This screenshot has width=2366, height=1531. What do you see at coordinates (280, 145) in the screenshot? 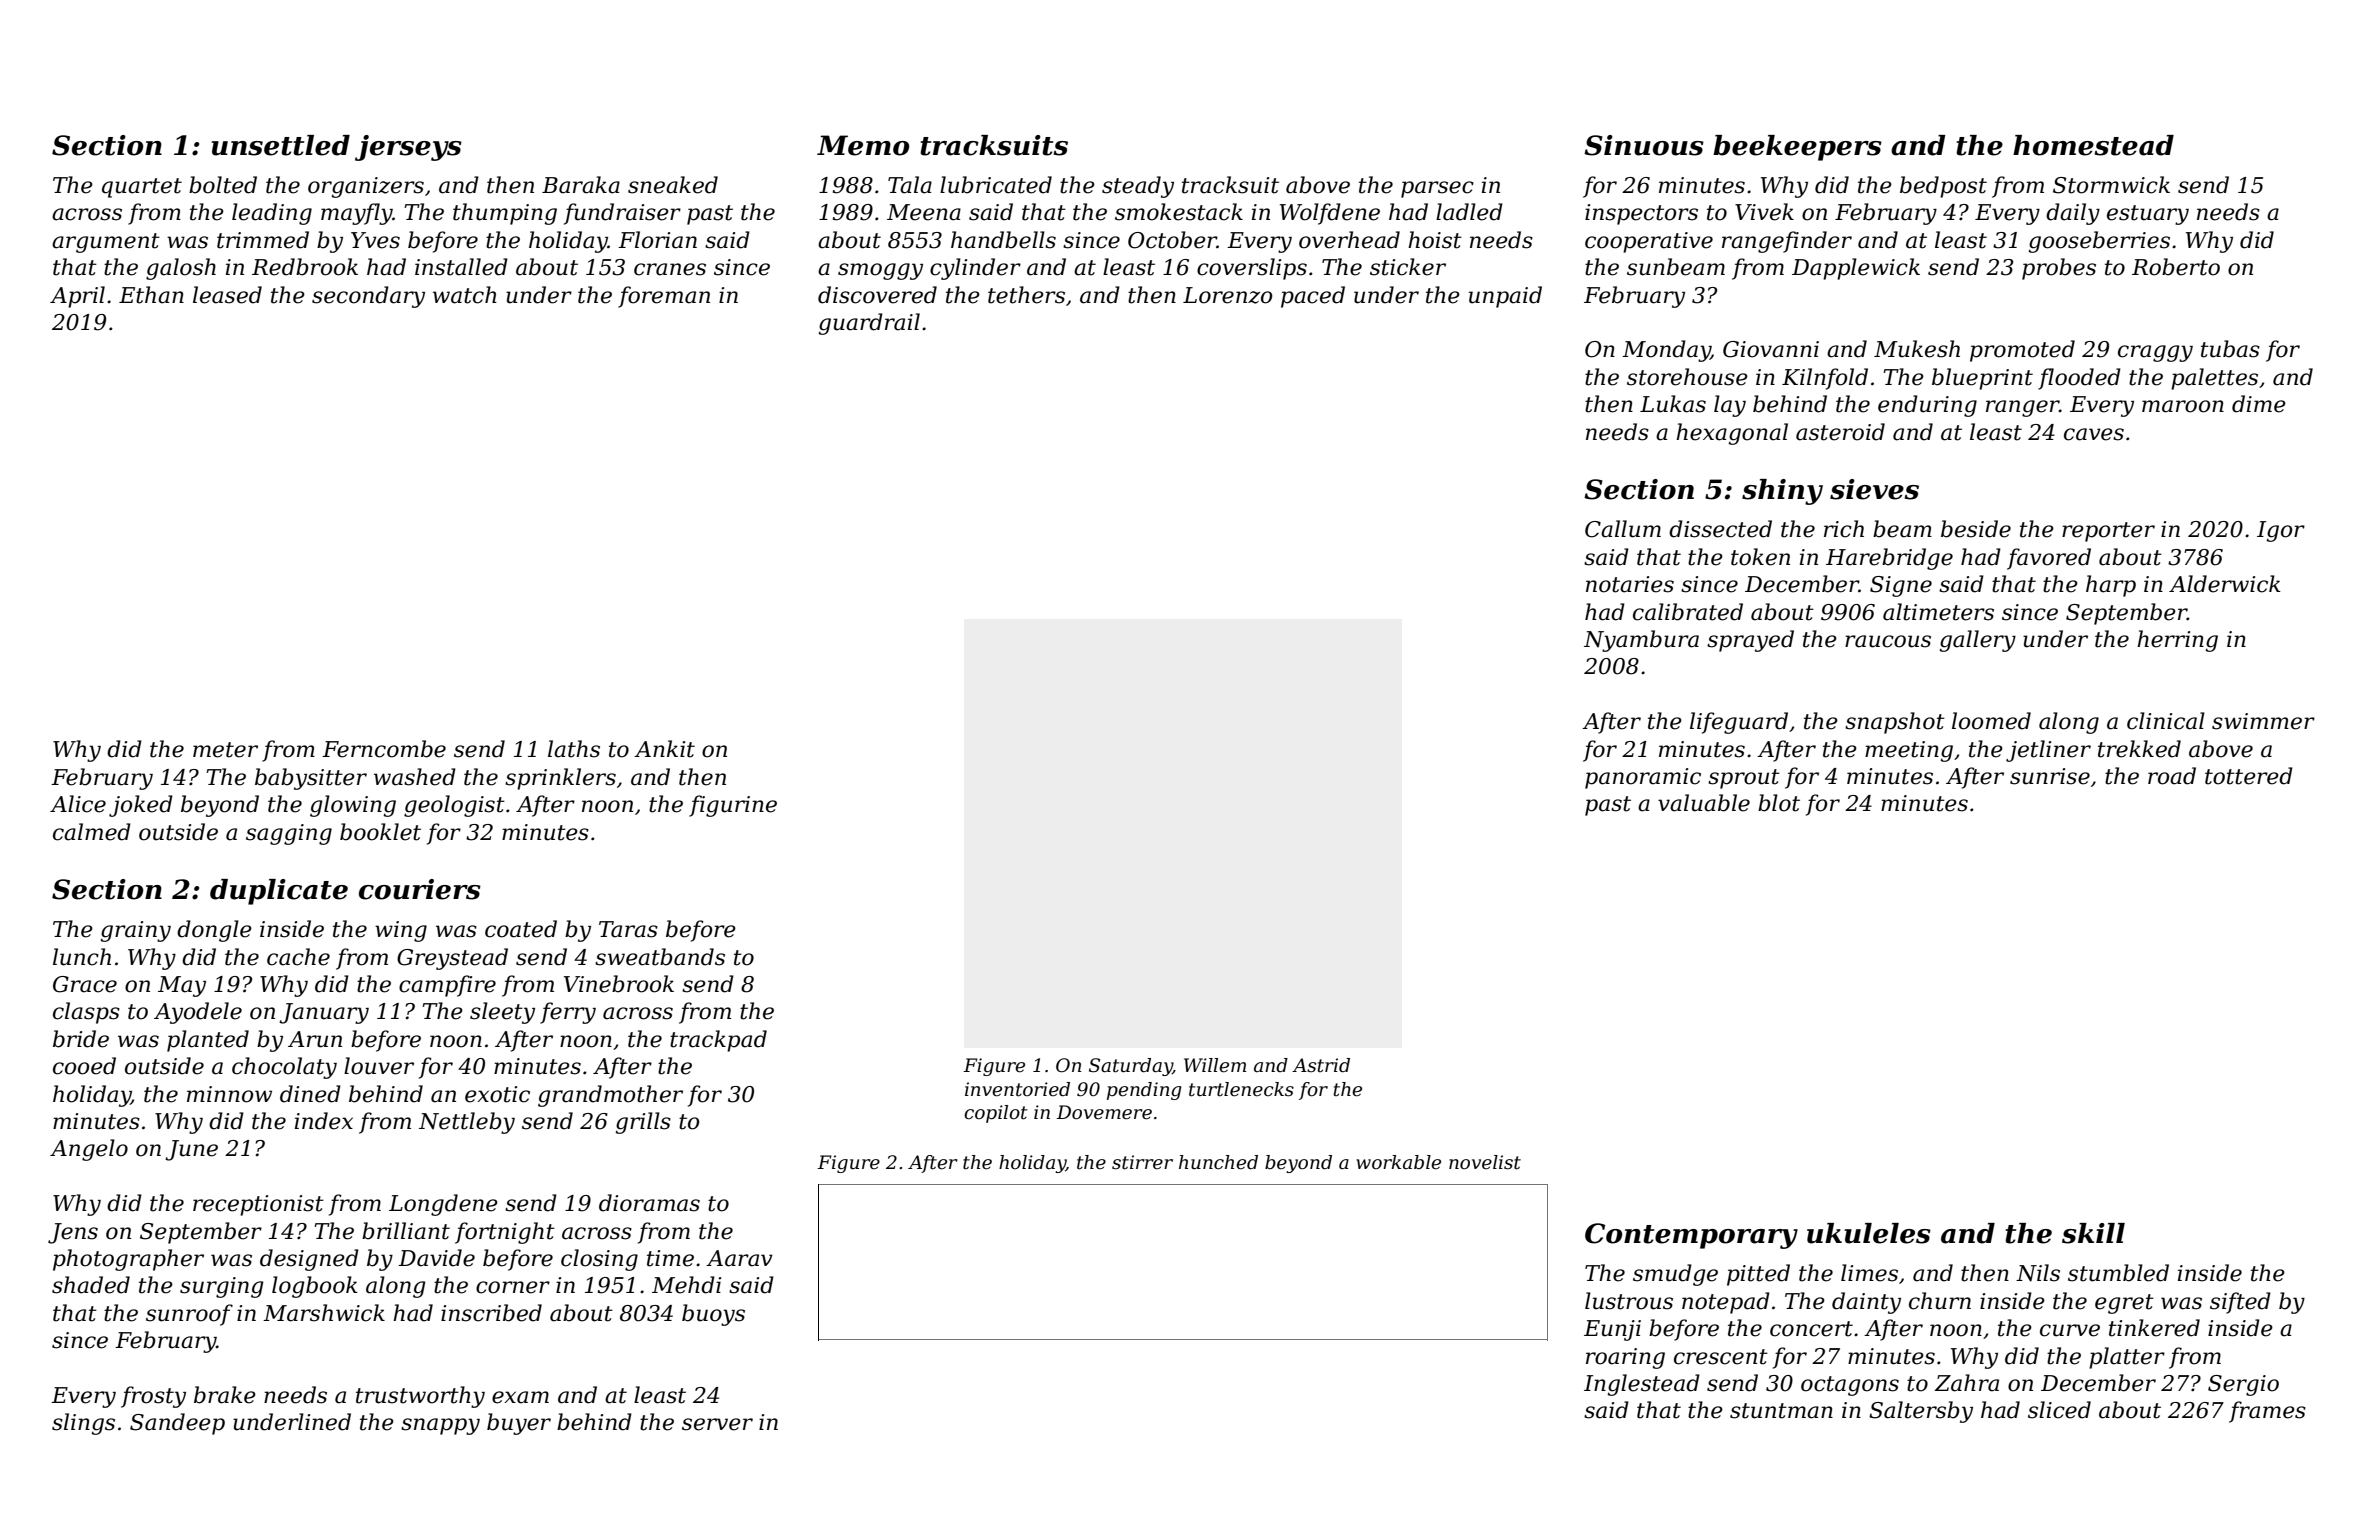
I see `unsettled` at bounding box center [280, 145].
